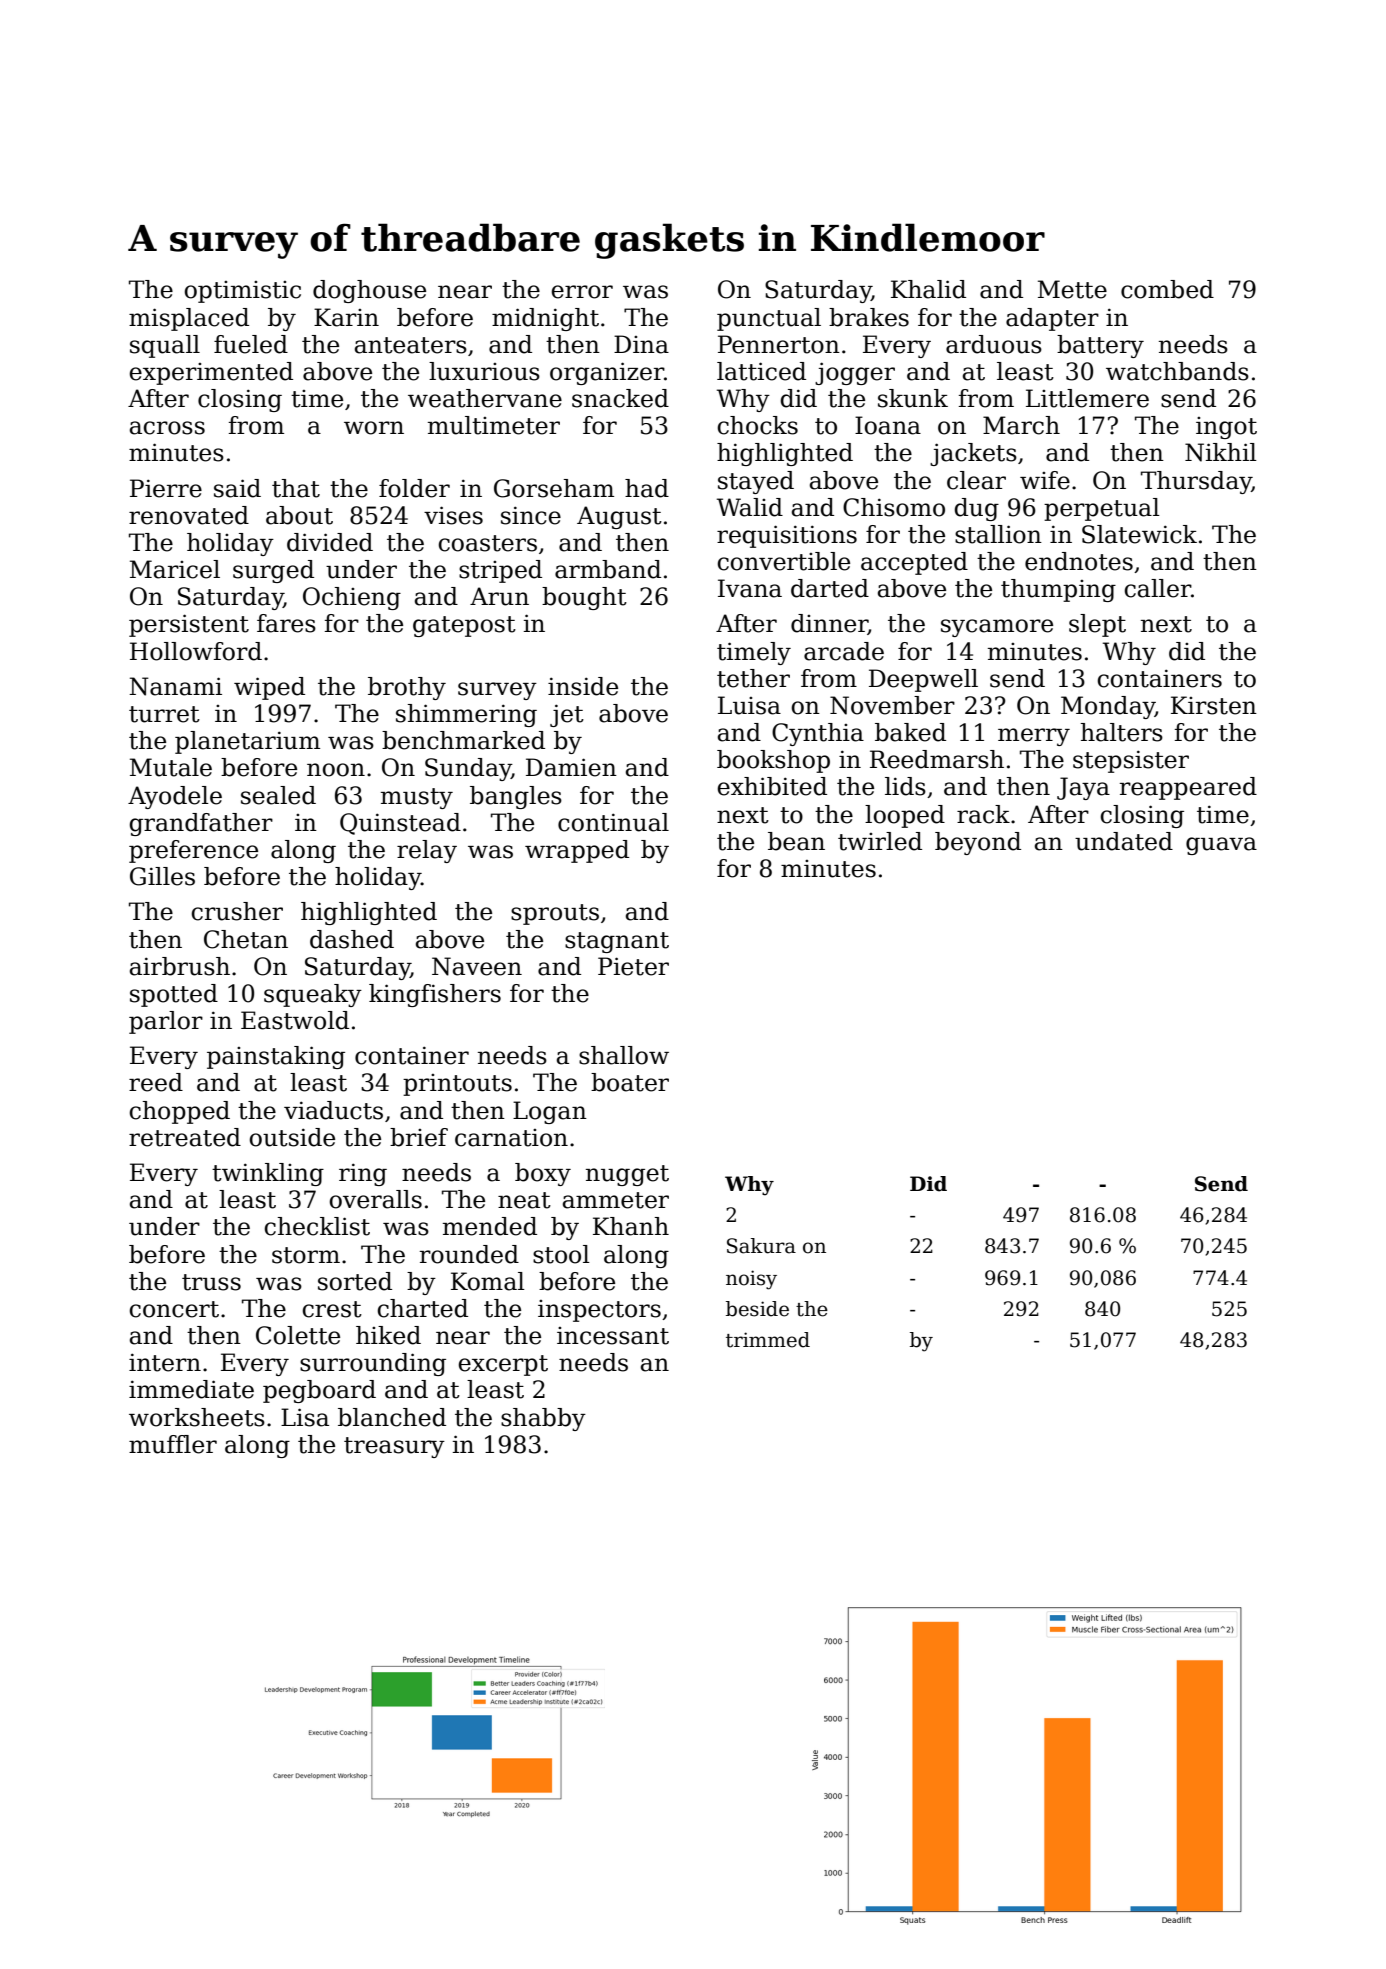 The height and width of the screenshot is (1969, 1386). Describe the element at coordinates (761, 1246) in the screenshot. I see `Sakura` at that location.
